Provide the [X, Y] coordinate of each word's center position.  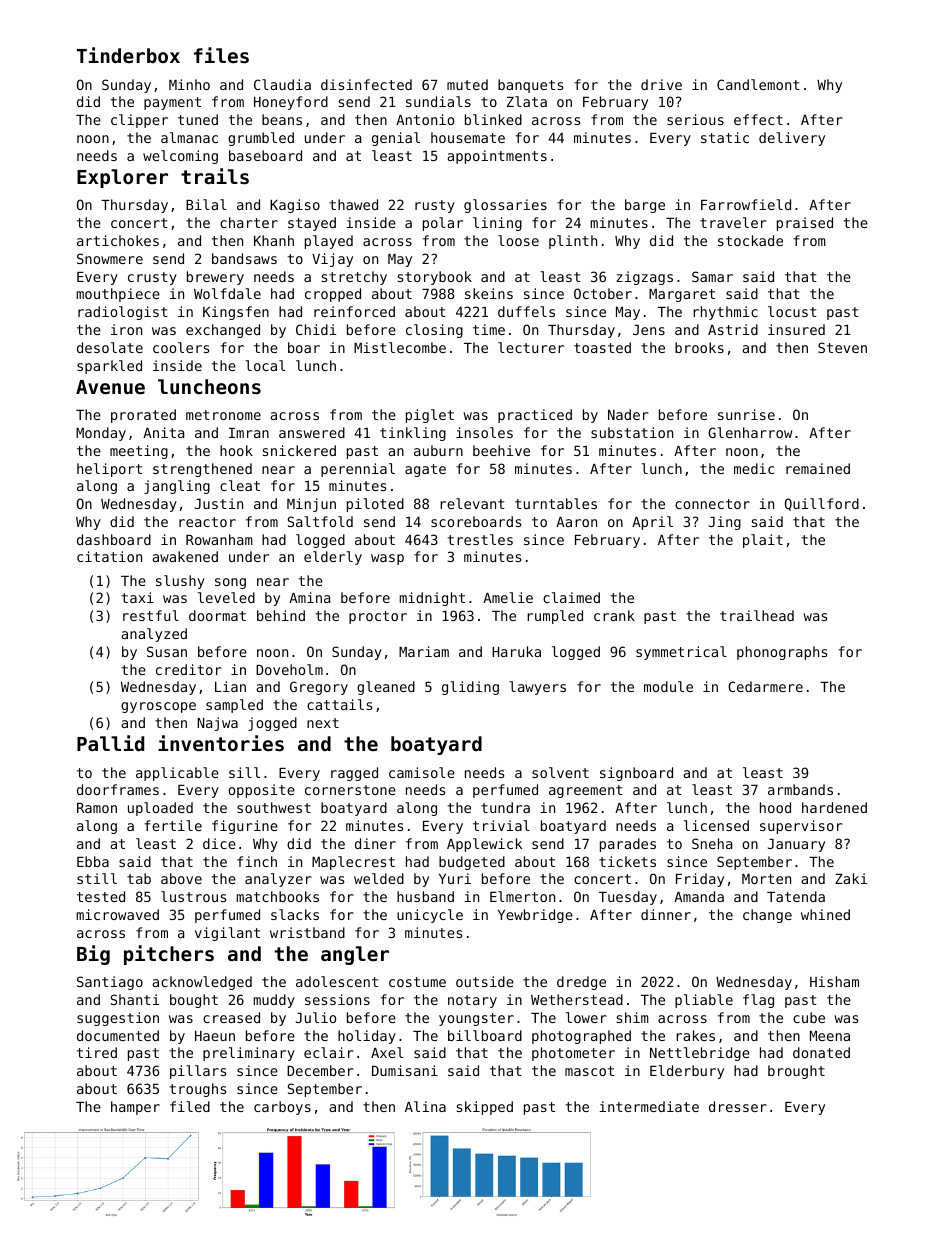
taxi [138, 597]
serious [695, 119]
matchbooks [277, 896]
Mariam [424, 651]
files [221, 55]
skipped [485, 1108]
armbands [800, 789]
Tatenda [796, 896]
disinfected [366, 84]
